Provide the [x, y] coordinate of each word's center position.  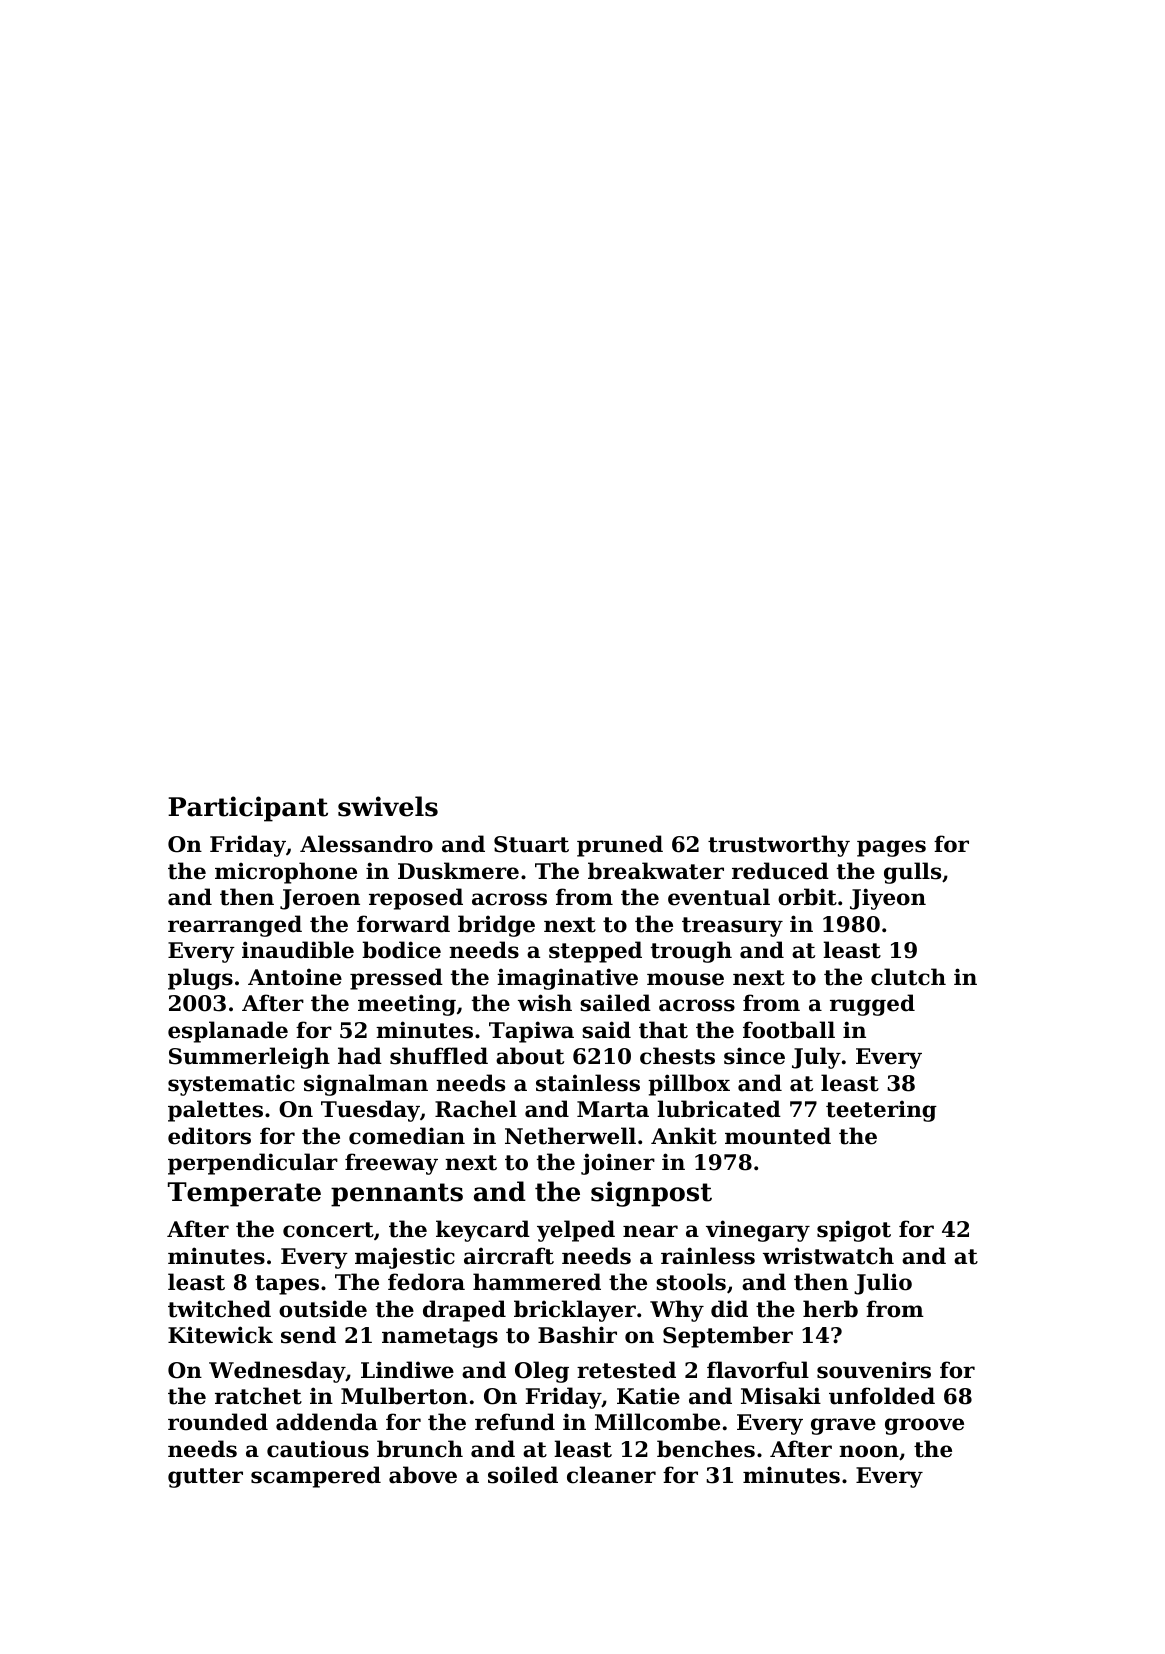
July [816, 1058]
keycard [483, 1231]
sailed [615, 1003]
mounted [778, 1136]
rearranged [235, 926]
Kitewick [220, 1335]
